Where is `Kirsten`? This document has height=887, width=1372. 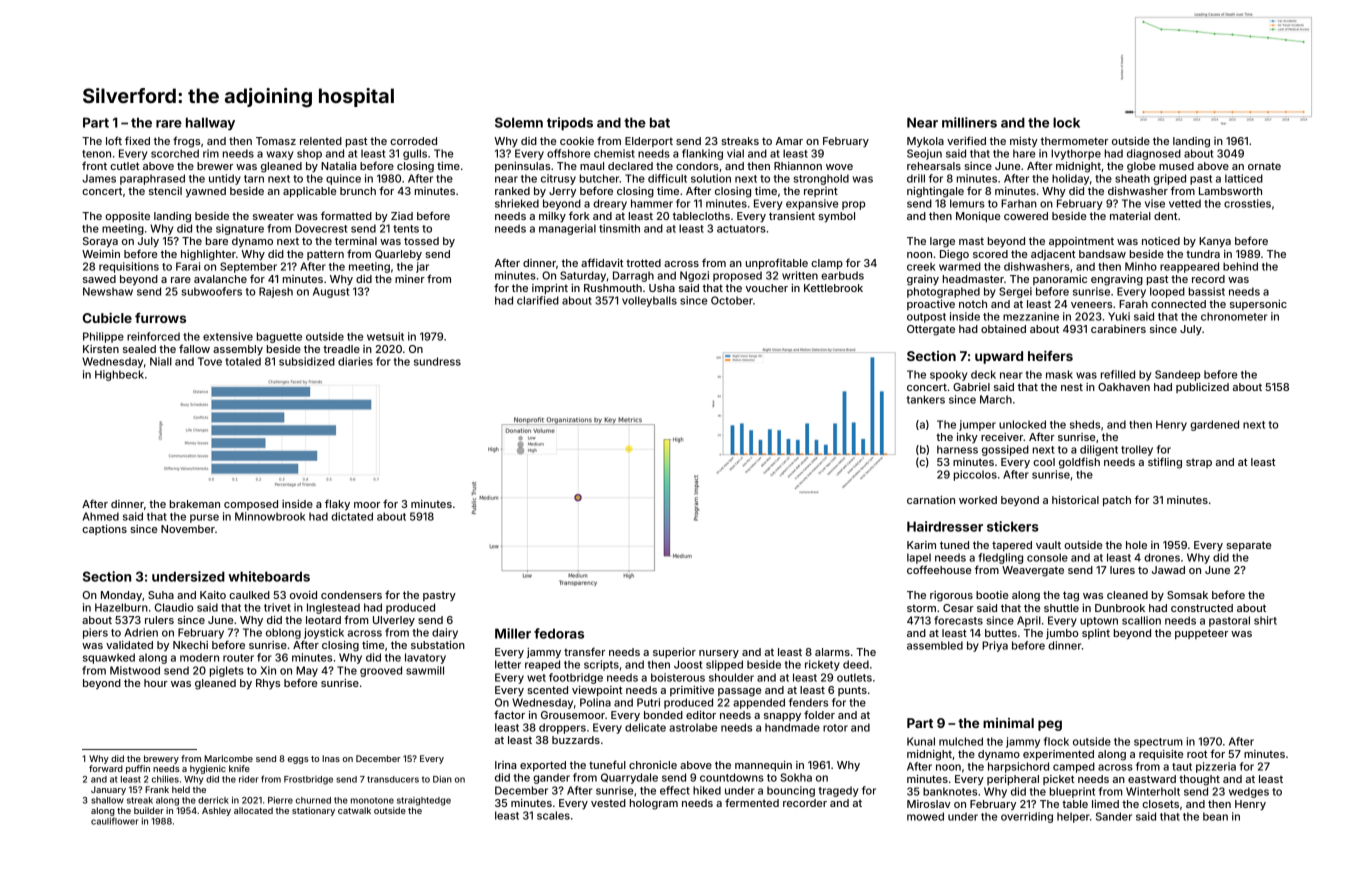 Kirsten is located at coordinates (101, 349).
